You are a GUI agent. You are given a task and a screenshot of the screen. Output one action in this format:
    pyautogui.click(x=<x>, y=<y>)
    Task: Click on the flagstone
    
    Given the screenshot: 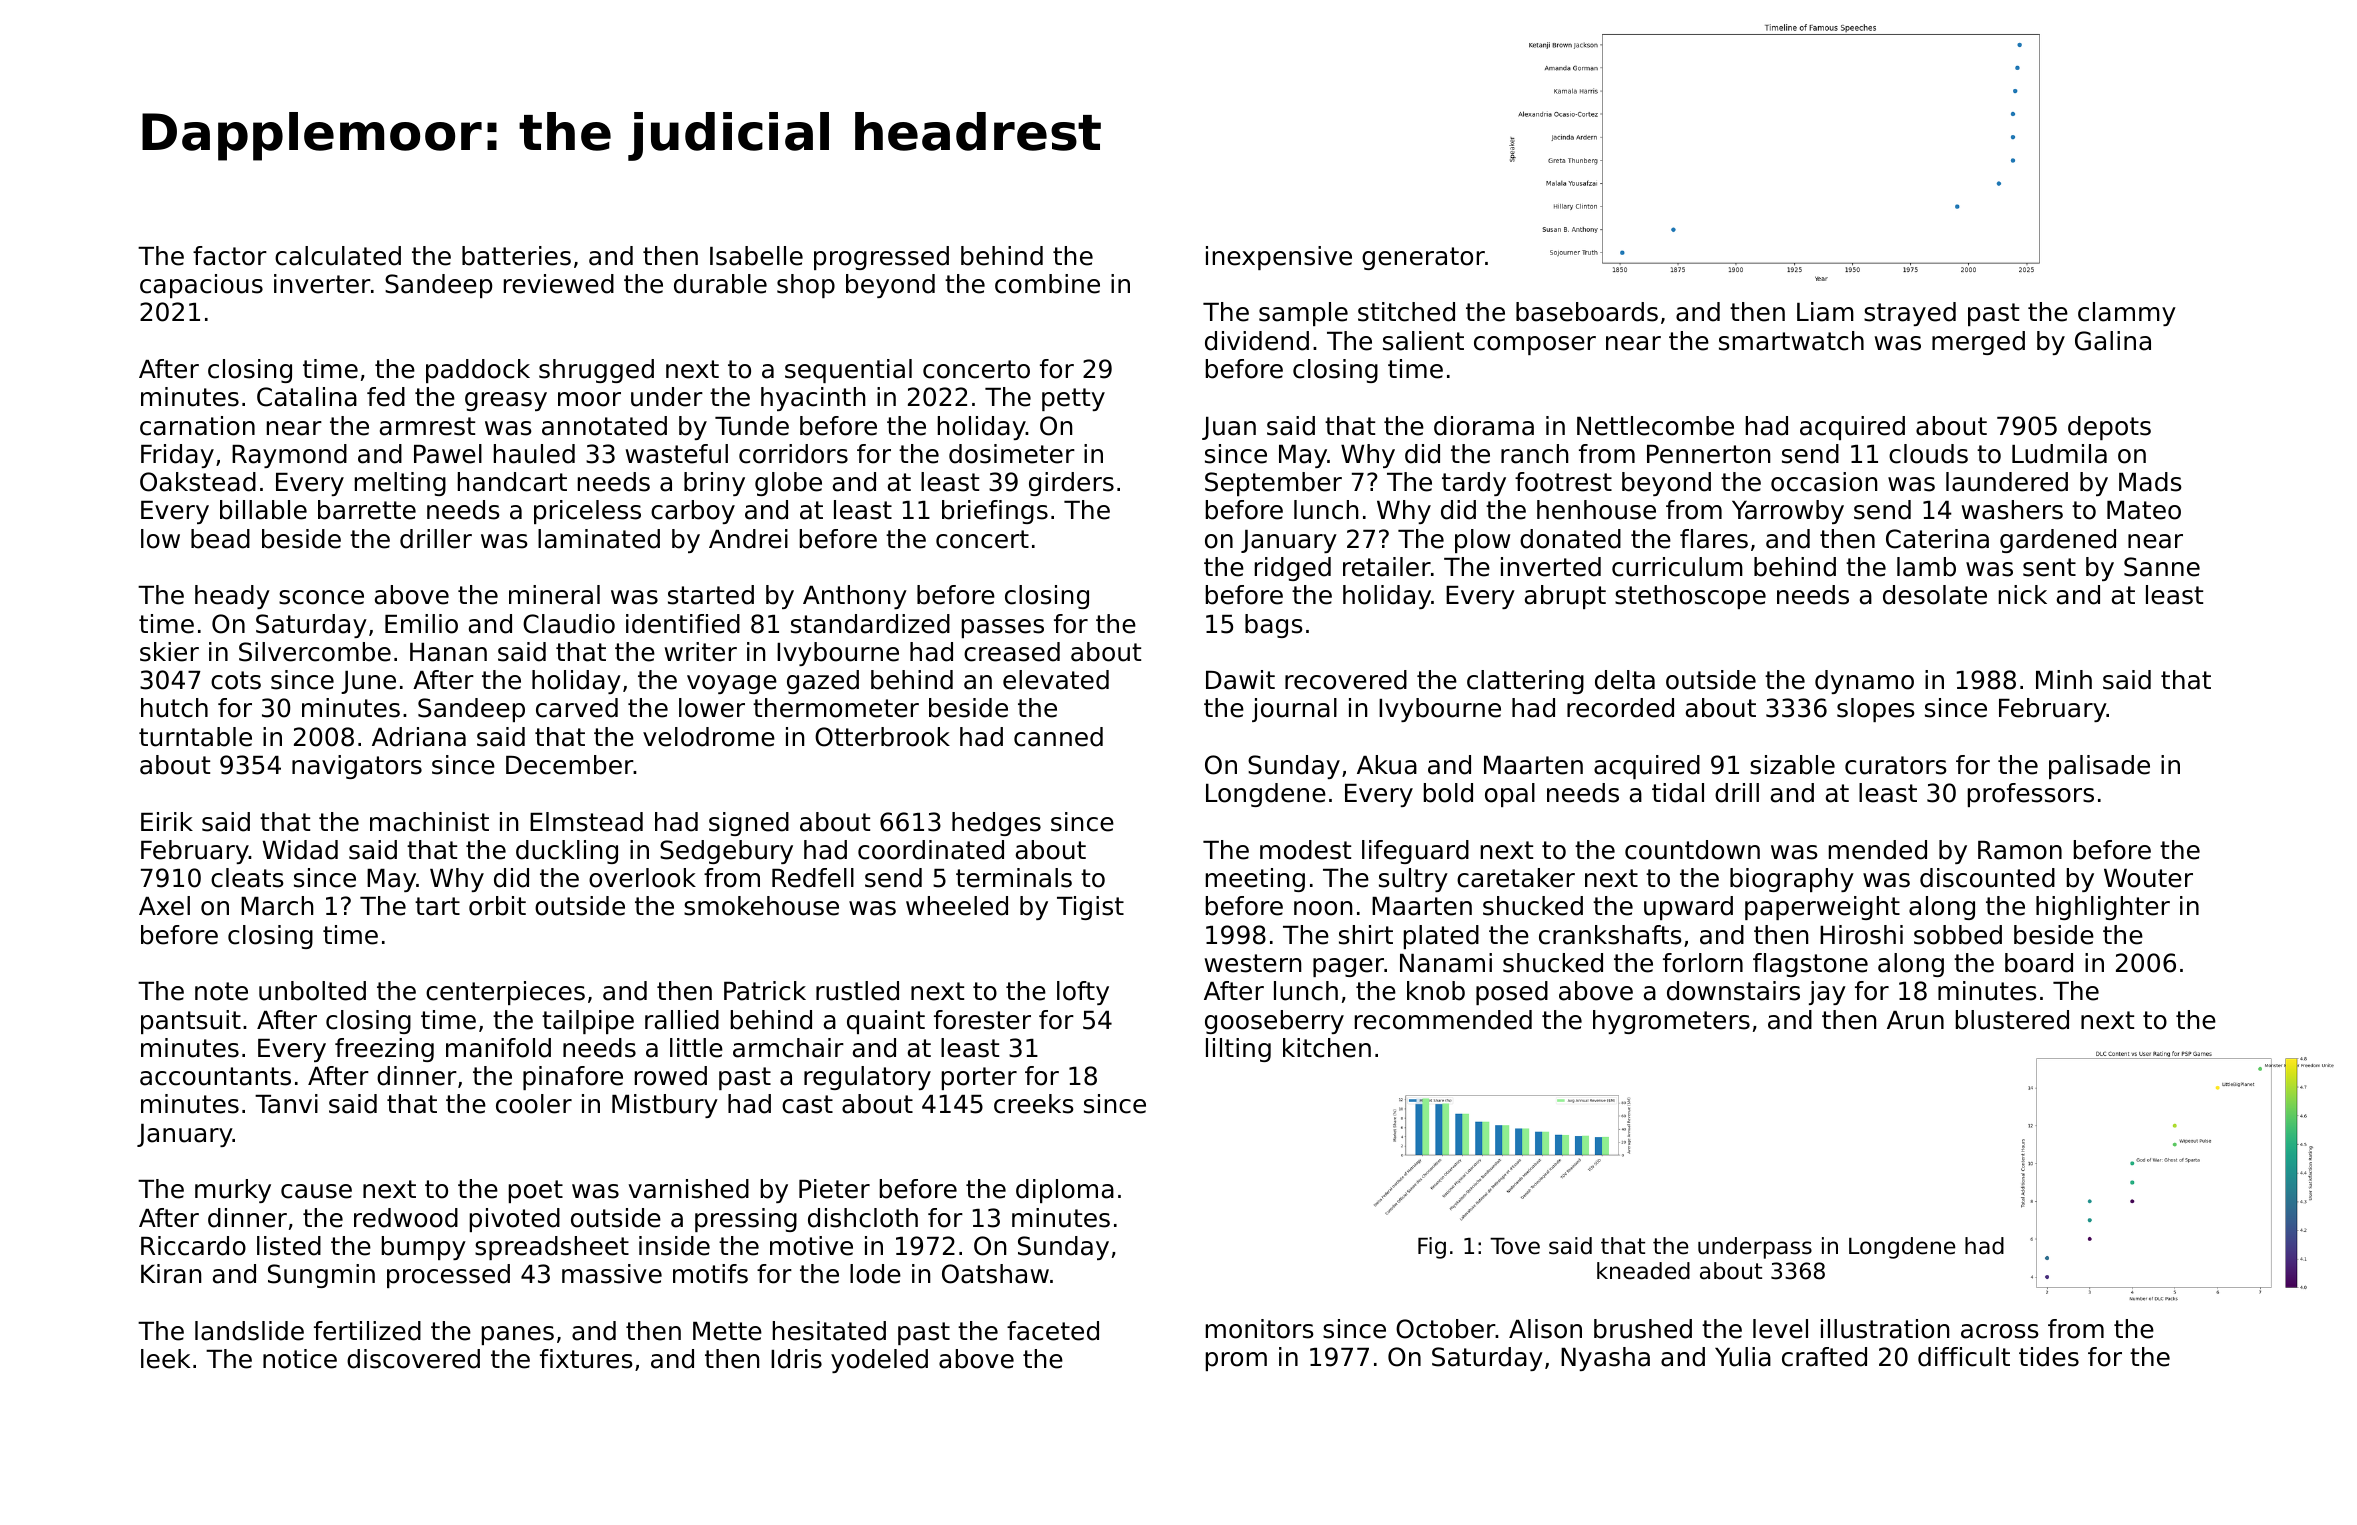 What is the action you would take?
    pyautogui.click(x=1810, y=965)
